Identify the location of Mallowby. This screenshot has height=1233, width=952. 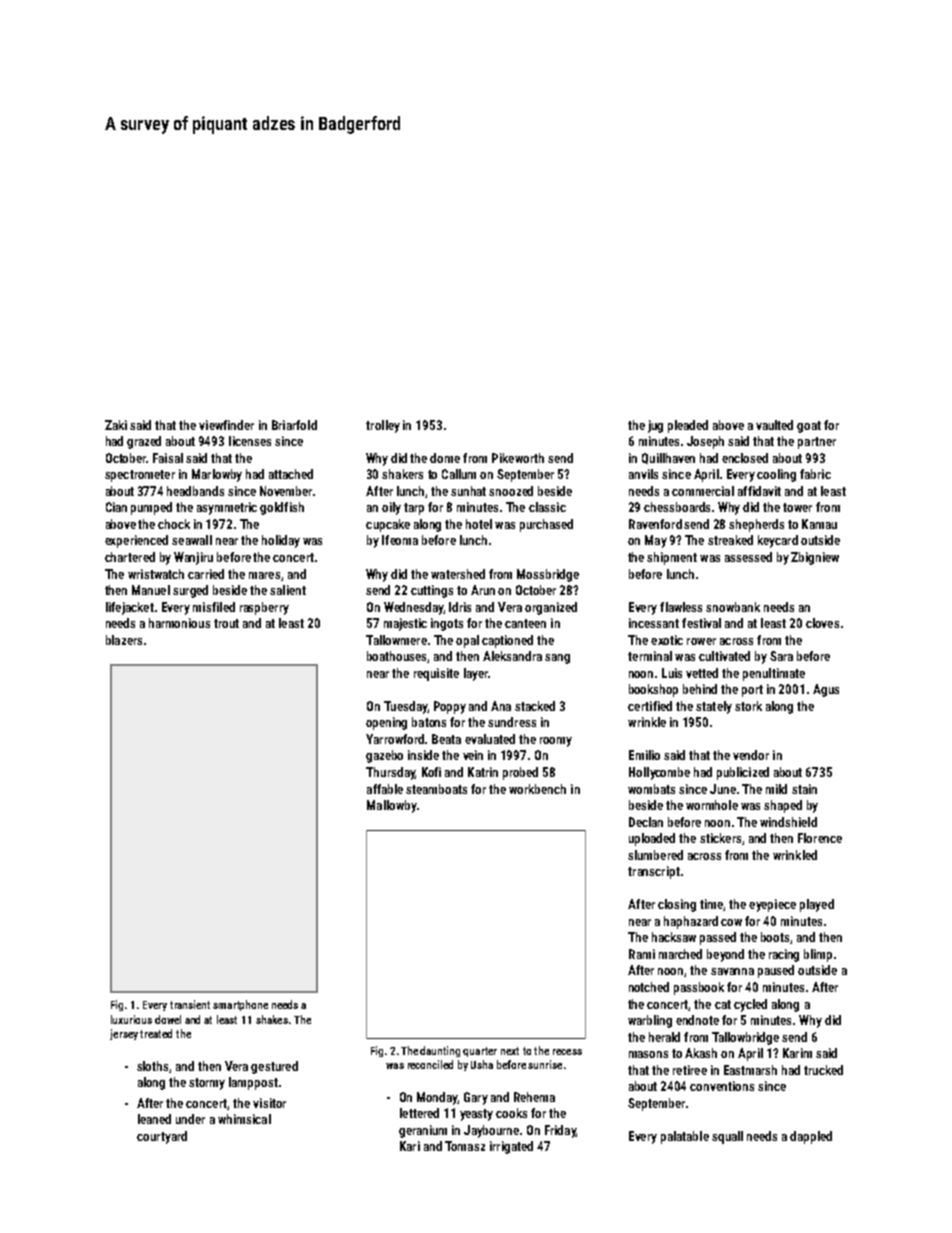
(391, 806).
